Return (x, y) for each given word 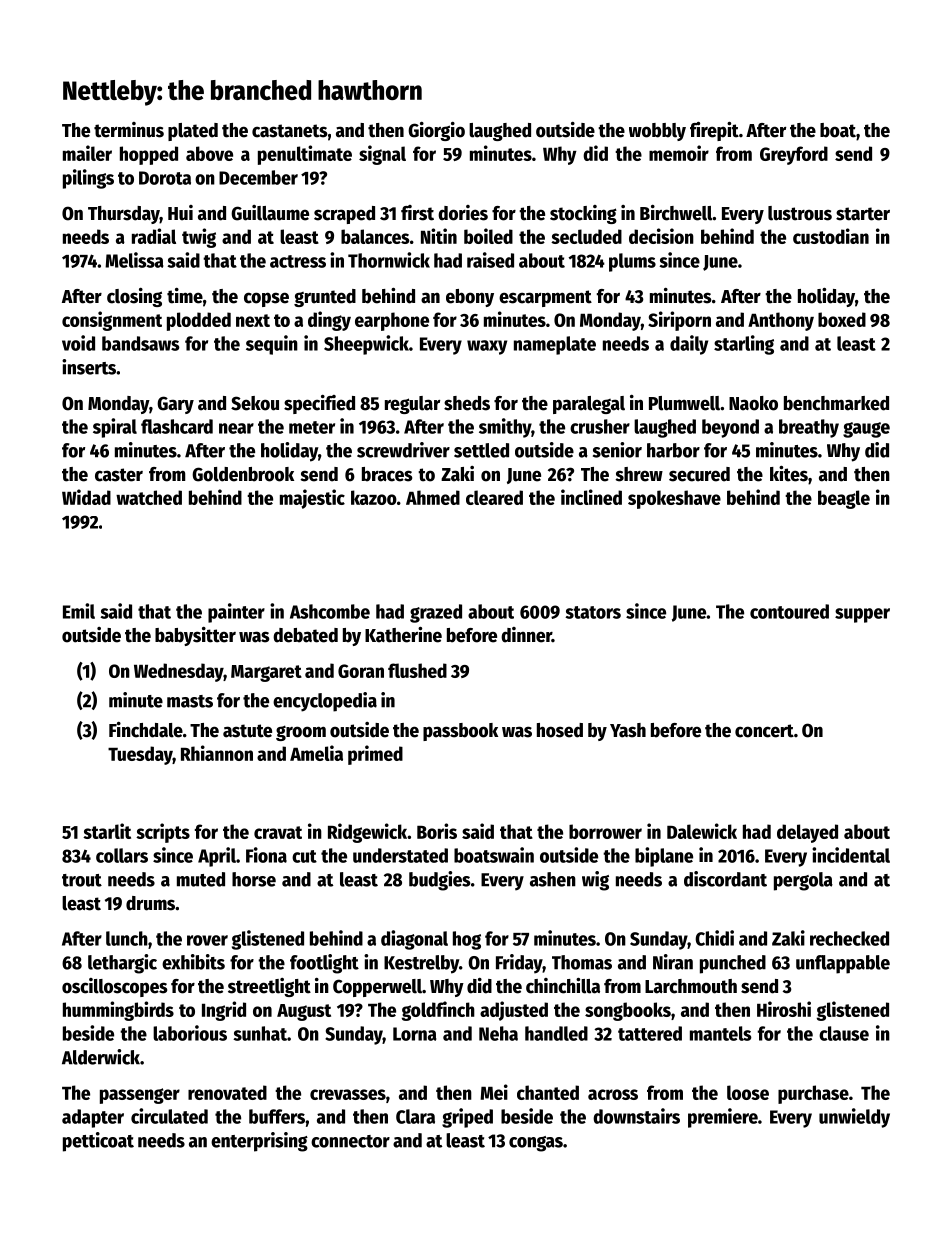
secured (699, 474)
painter (236, 613)
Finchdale (146, 730)
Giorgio (436, 131)
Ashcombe (330, 611)
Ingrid (224, 1011)
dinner (526, 635)
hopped (149, 155)
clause (844, 1033)
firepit (714, 131)
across (613, 1094)
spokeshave (674, 499)
